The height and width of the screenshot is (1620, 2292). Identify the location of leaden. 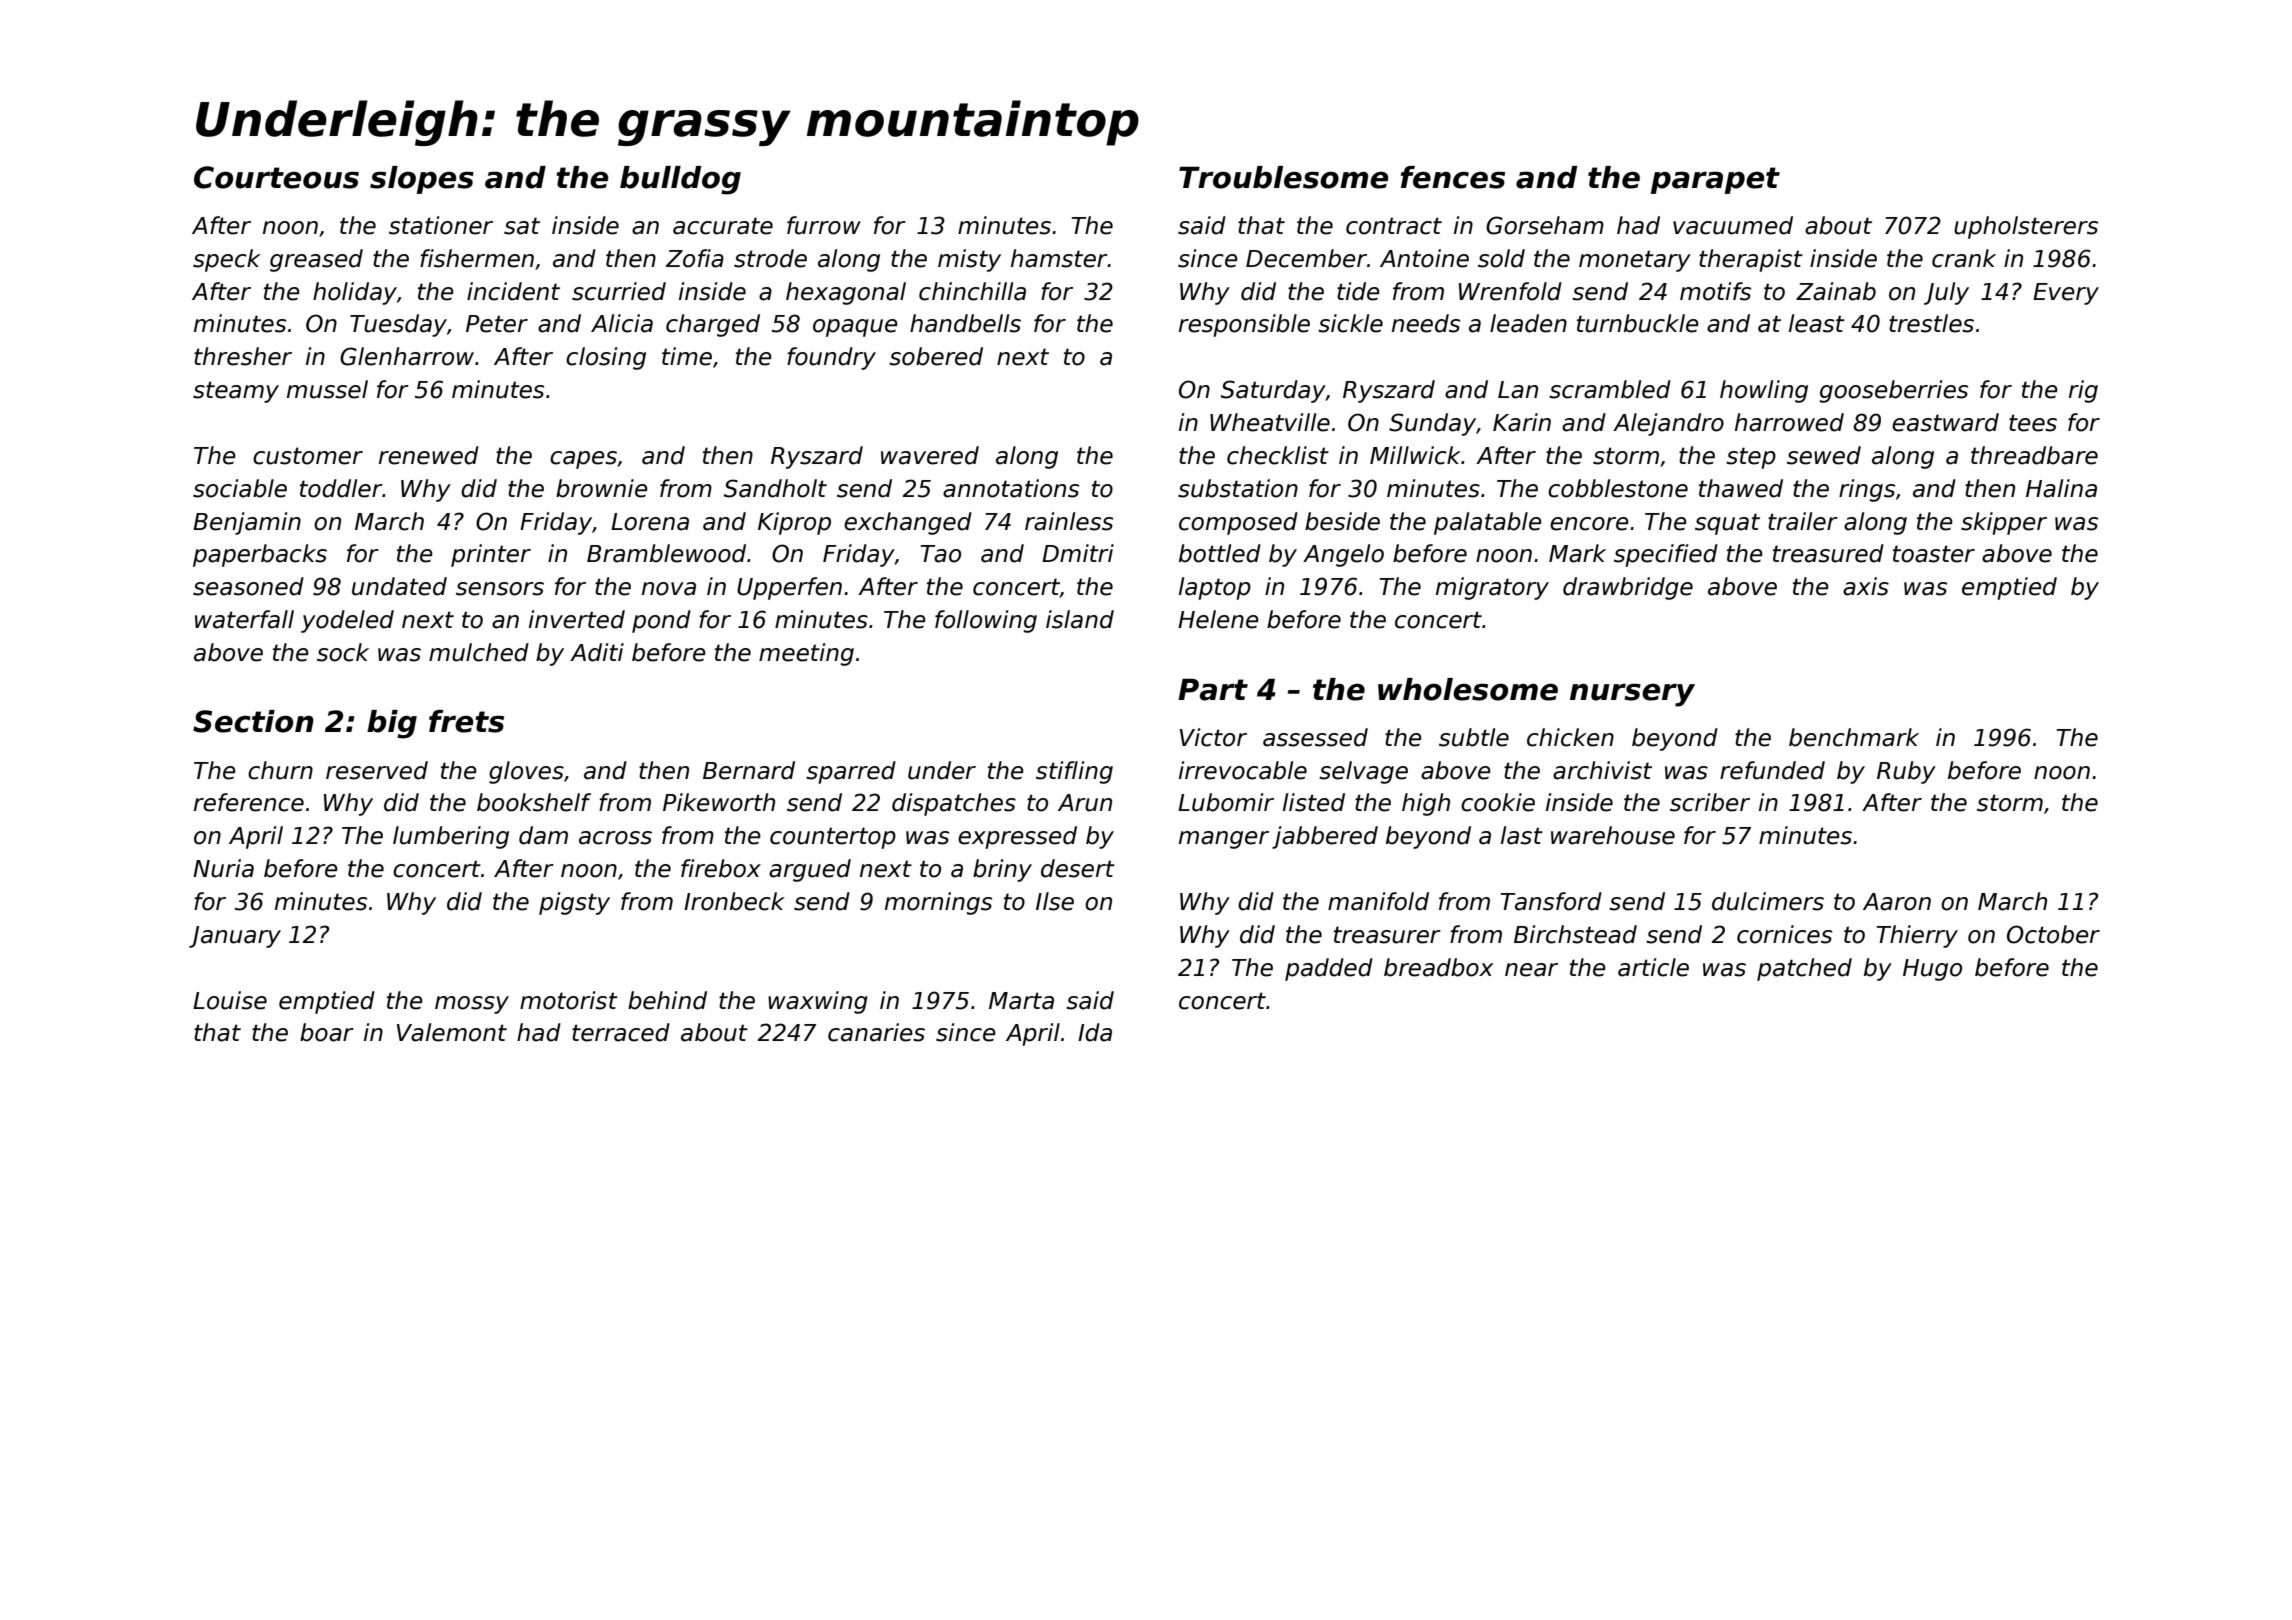
(1528, 323).
